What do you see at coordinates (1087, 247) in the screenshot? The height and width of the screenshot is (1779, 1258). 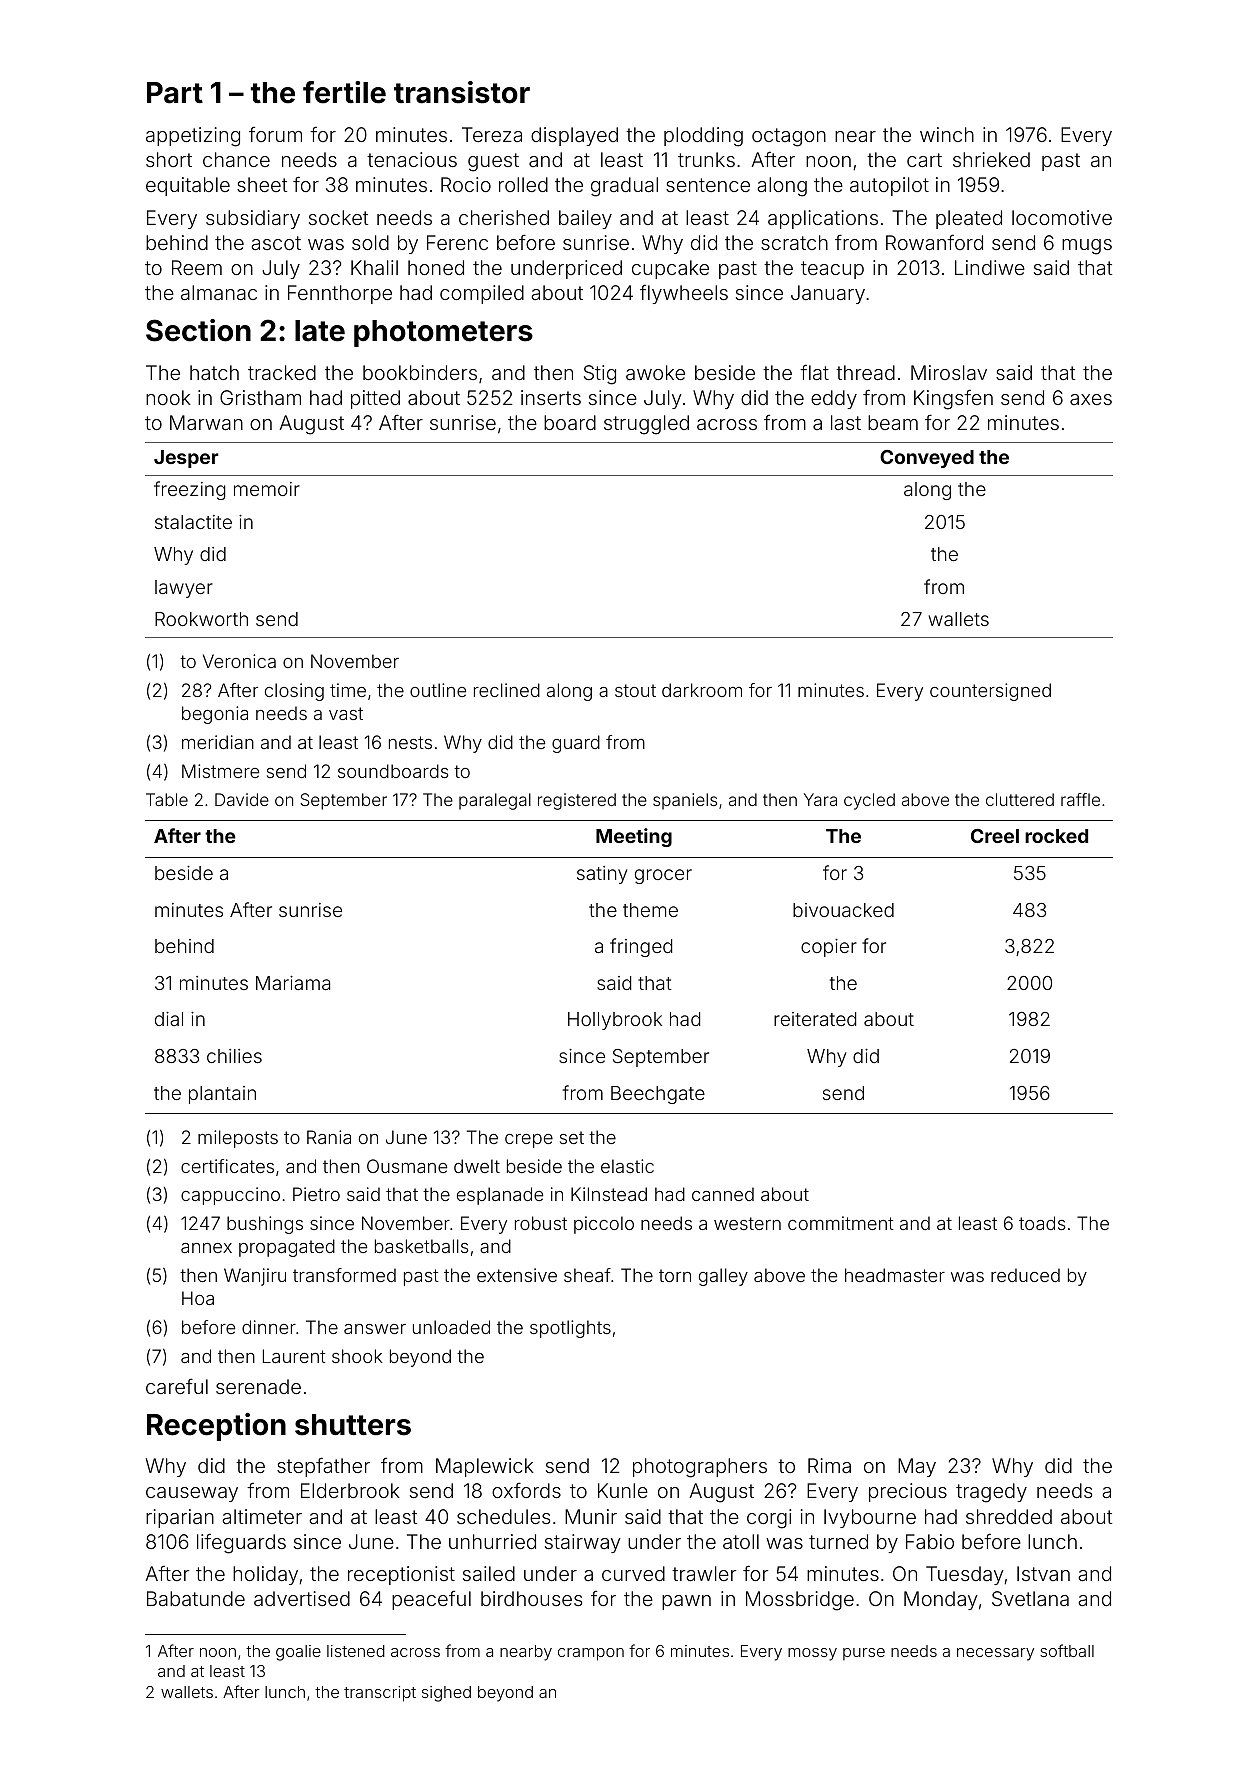 I see `mugs` at bounding box center [1087, 247].
